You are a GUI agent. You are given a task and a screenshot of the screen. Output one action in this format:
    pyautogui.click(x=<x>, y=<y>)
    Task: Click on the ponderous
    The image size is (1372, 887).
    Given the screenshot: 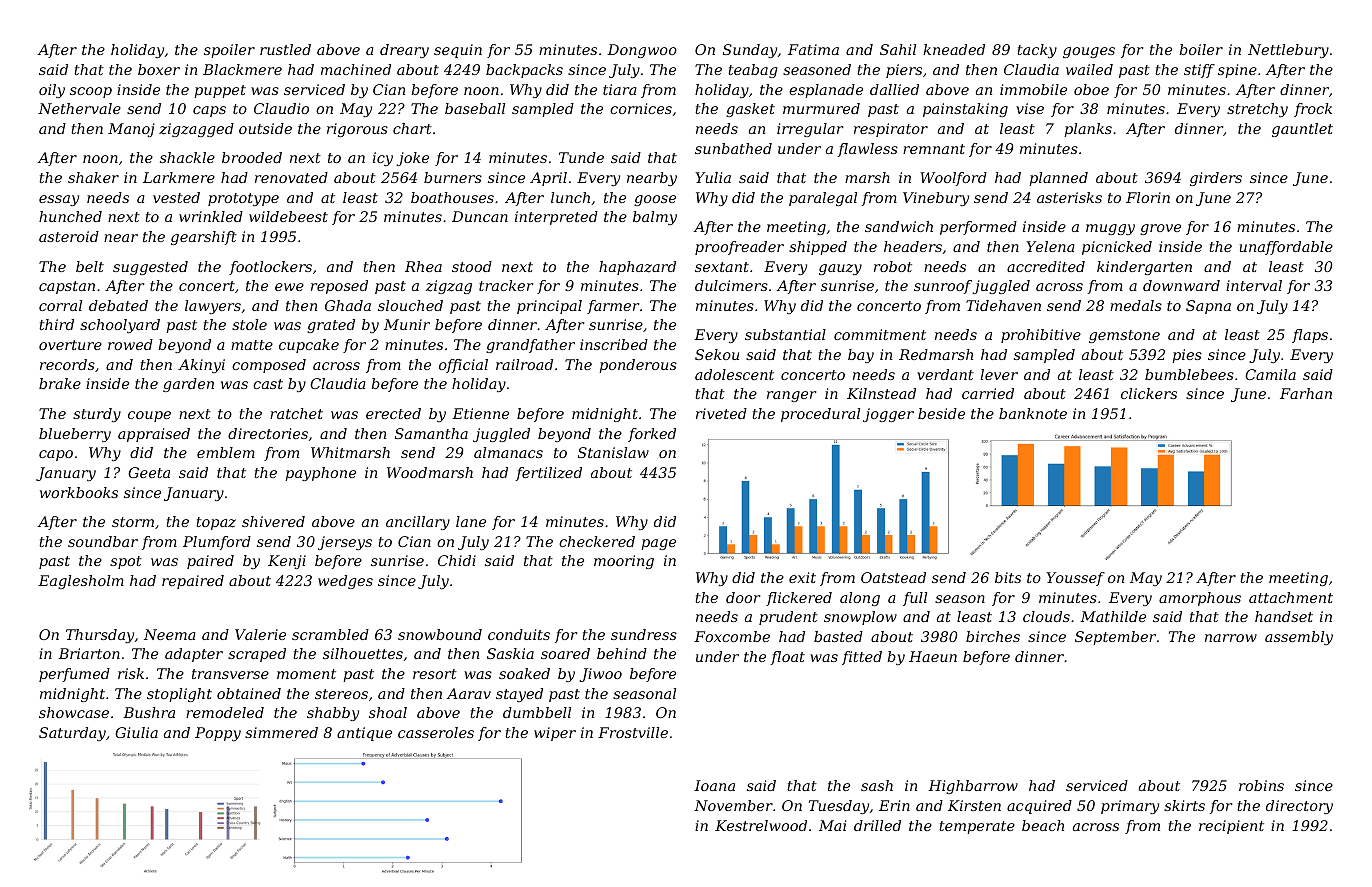 What is the action you would take?
    pyautogui.click(x=638, y=366)
